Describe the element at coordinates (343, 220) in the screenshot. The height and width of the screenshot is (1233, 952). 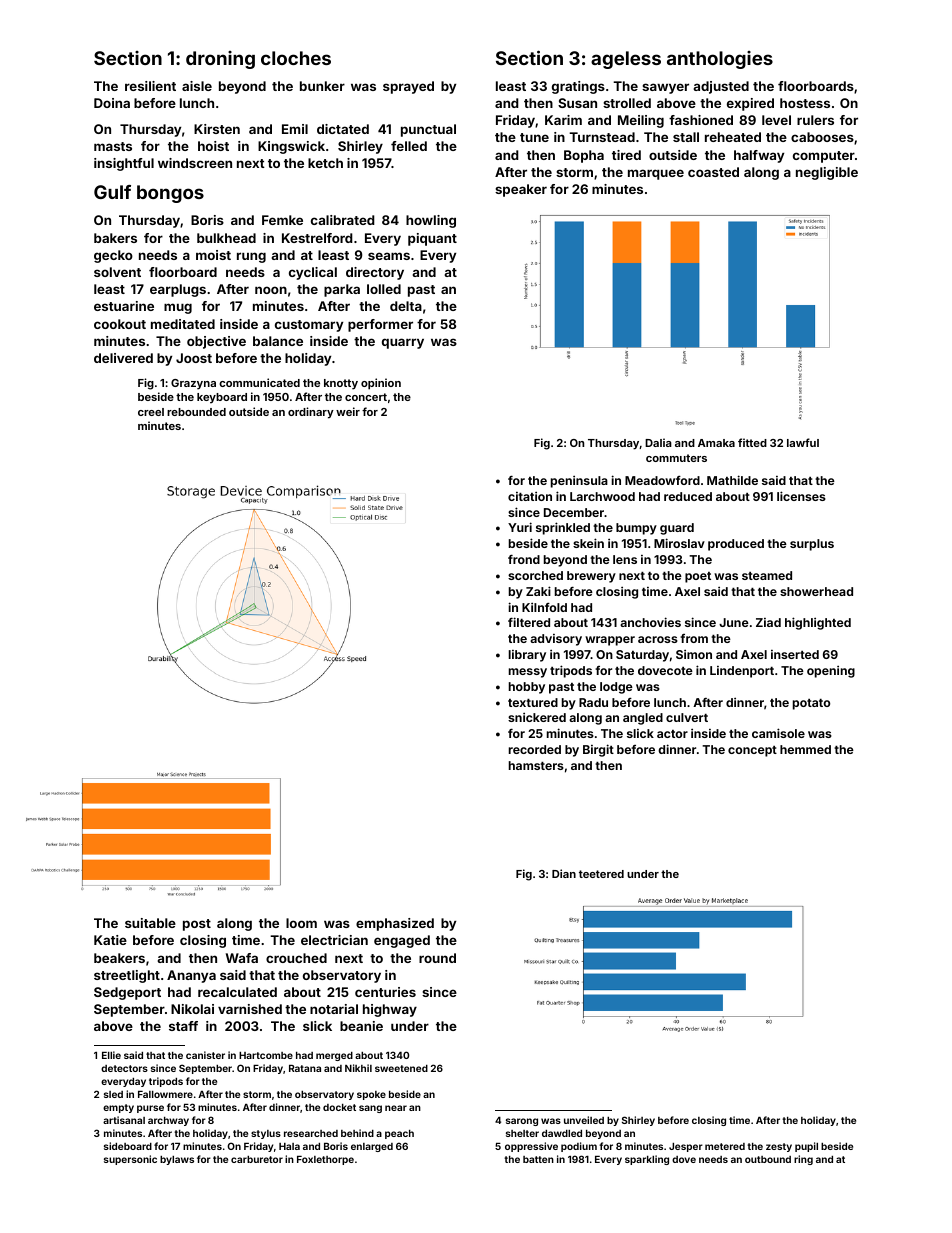
I see `calibrated` at that location.
